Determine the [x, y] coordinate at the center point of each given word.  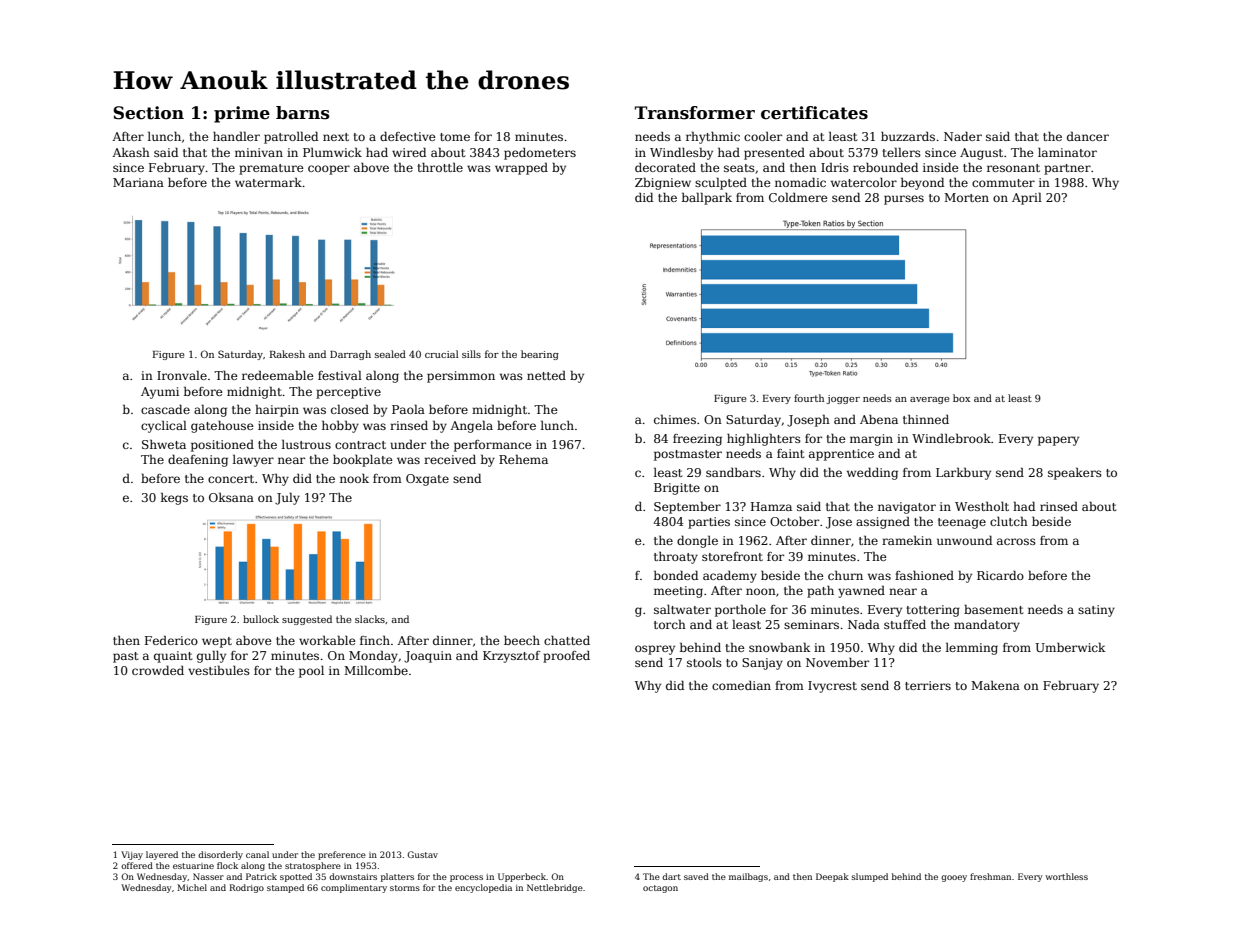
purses [904, 200]
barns [303, 113]
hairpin [277, 410]
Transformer [695, 113]
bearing [540, 355]
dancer [1088, 136]
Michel [192, 887]
